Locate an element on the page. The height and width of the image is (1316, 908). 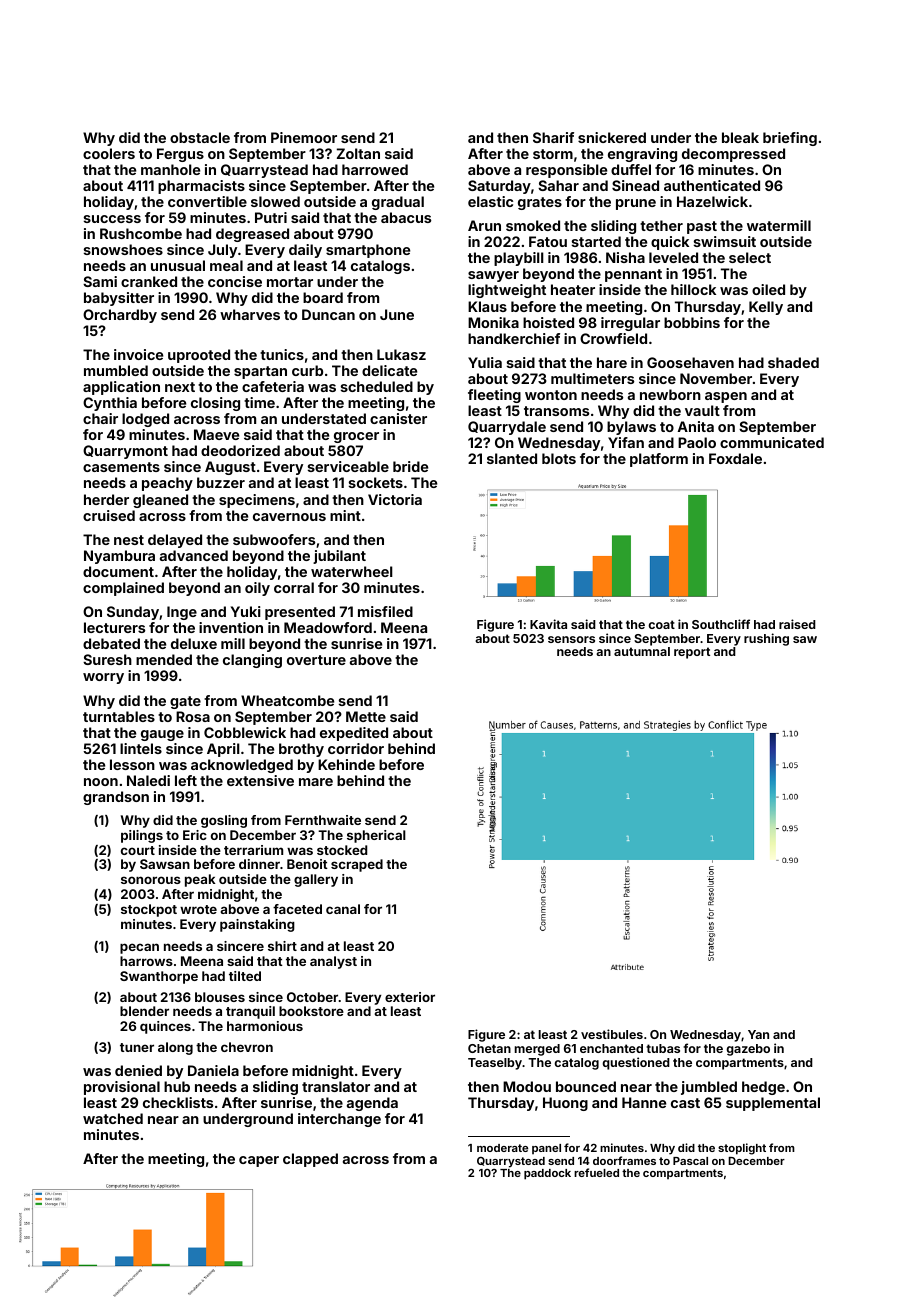
scraped is located at coordinates (357, 865).
